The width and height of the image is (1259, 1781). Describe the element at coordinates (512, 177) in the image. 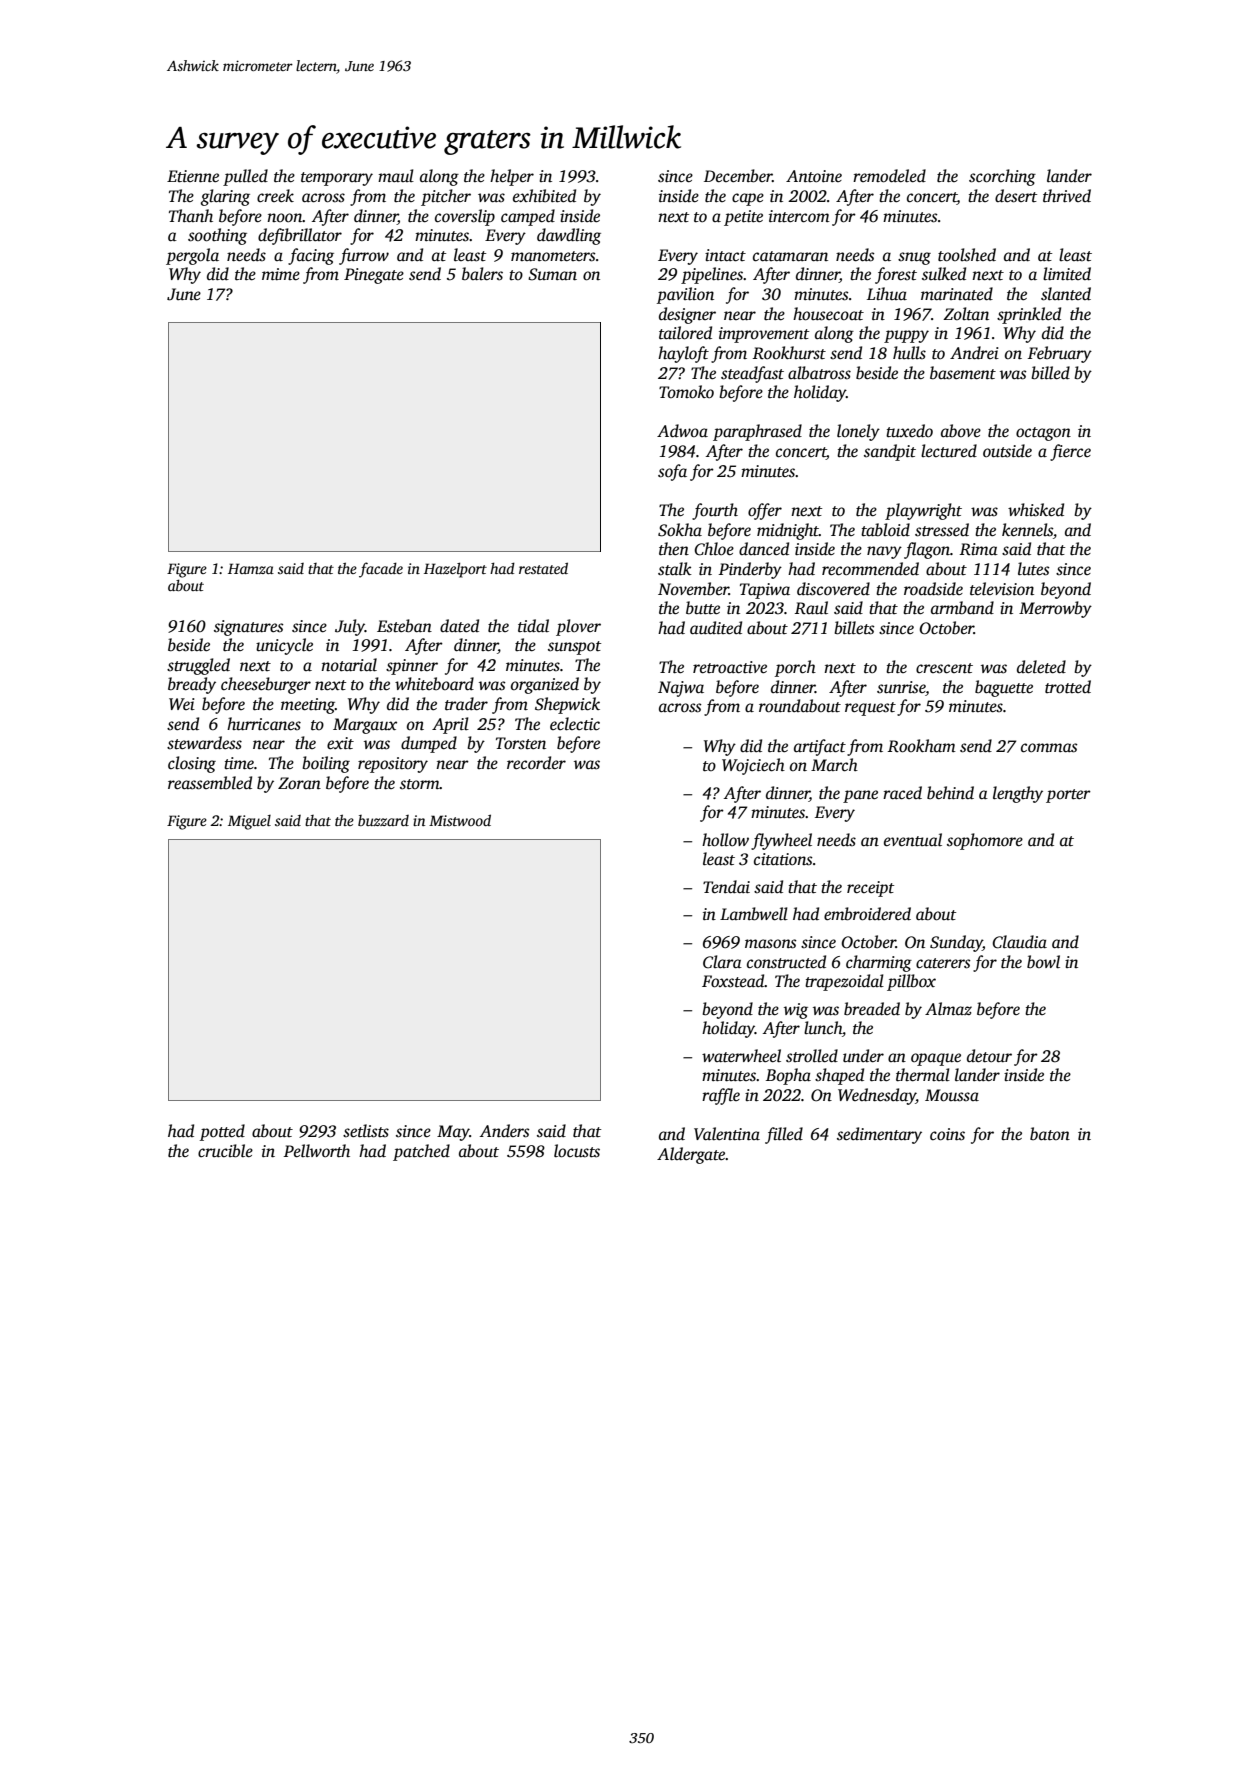

I see `helper` at that location.
